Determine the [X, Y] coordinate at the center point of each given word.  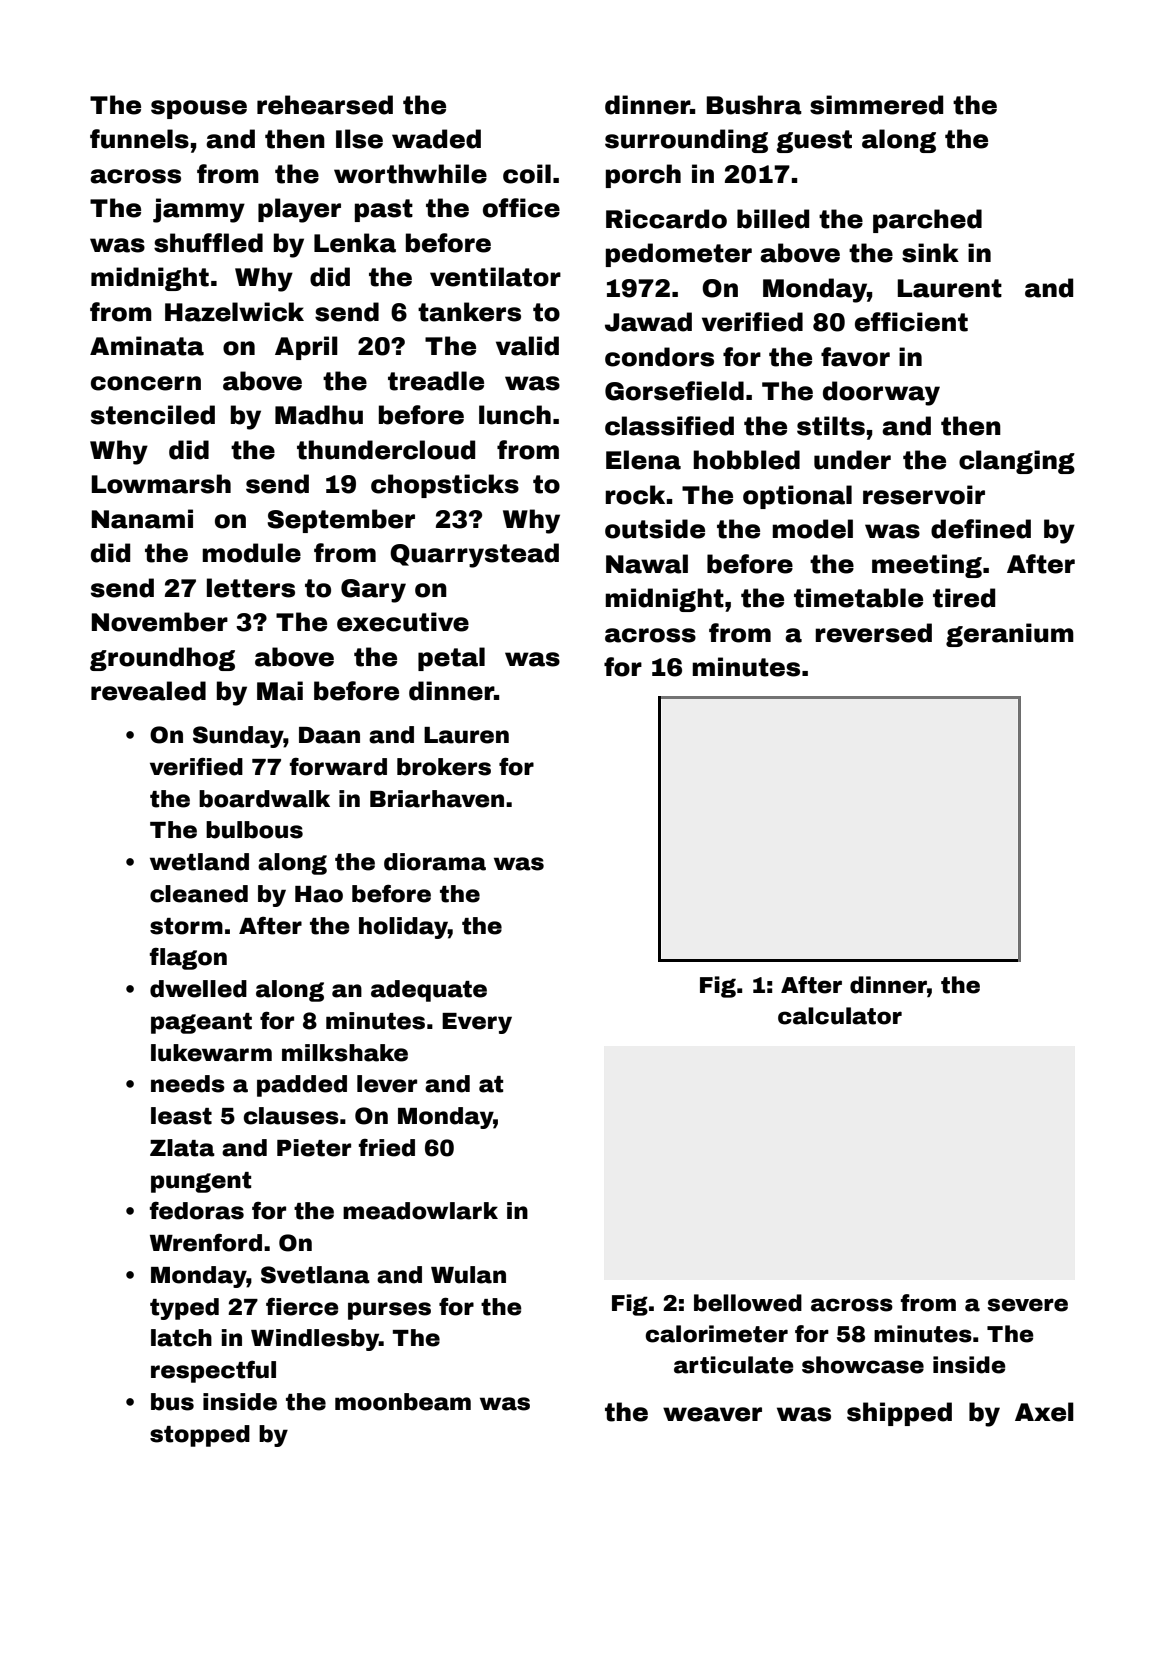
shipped [899, 1414]
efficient [911, 322]
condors [659, 357]
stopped [200, 1436]
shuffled [208, 243]
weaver [712, 1414]
